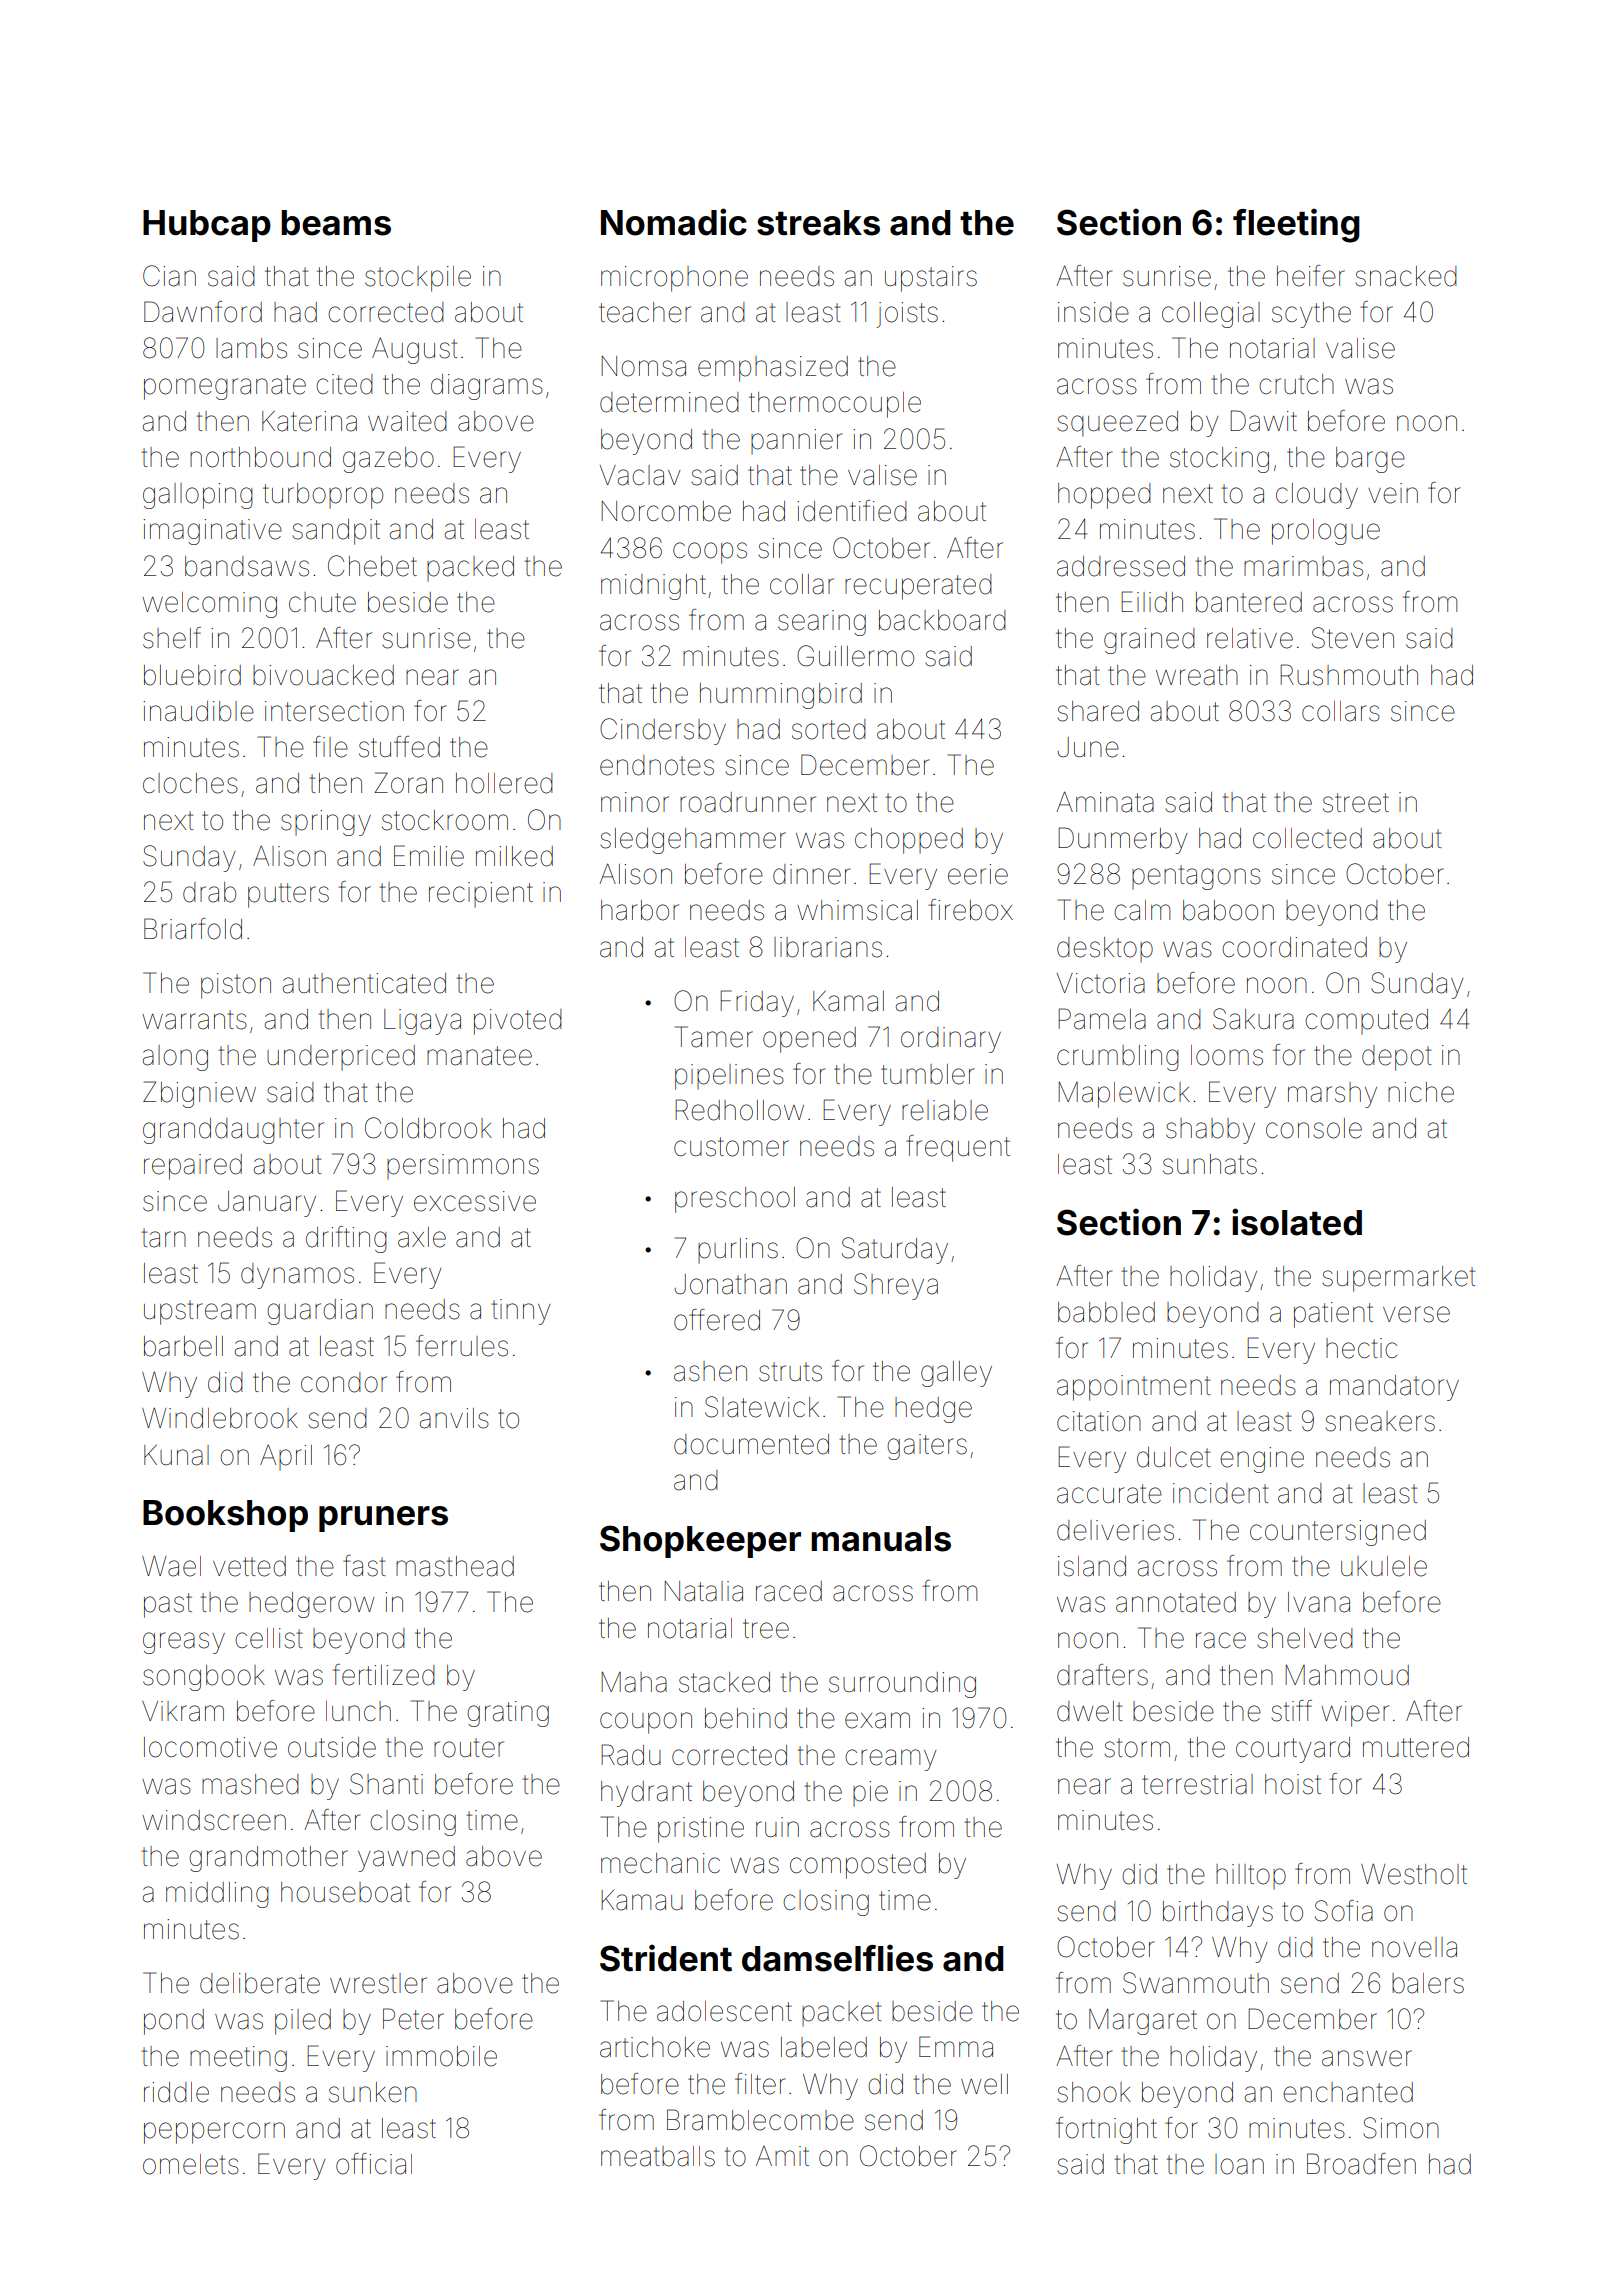  Describe the element at coordinates (1338, 1533) in the image. I see `countersigned` at that location.
